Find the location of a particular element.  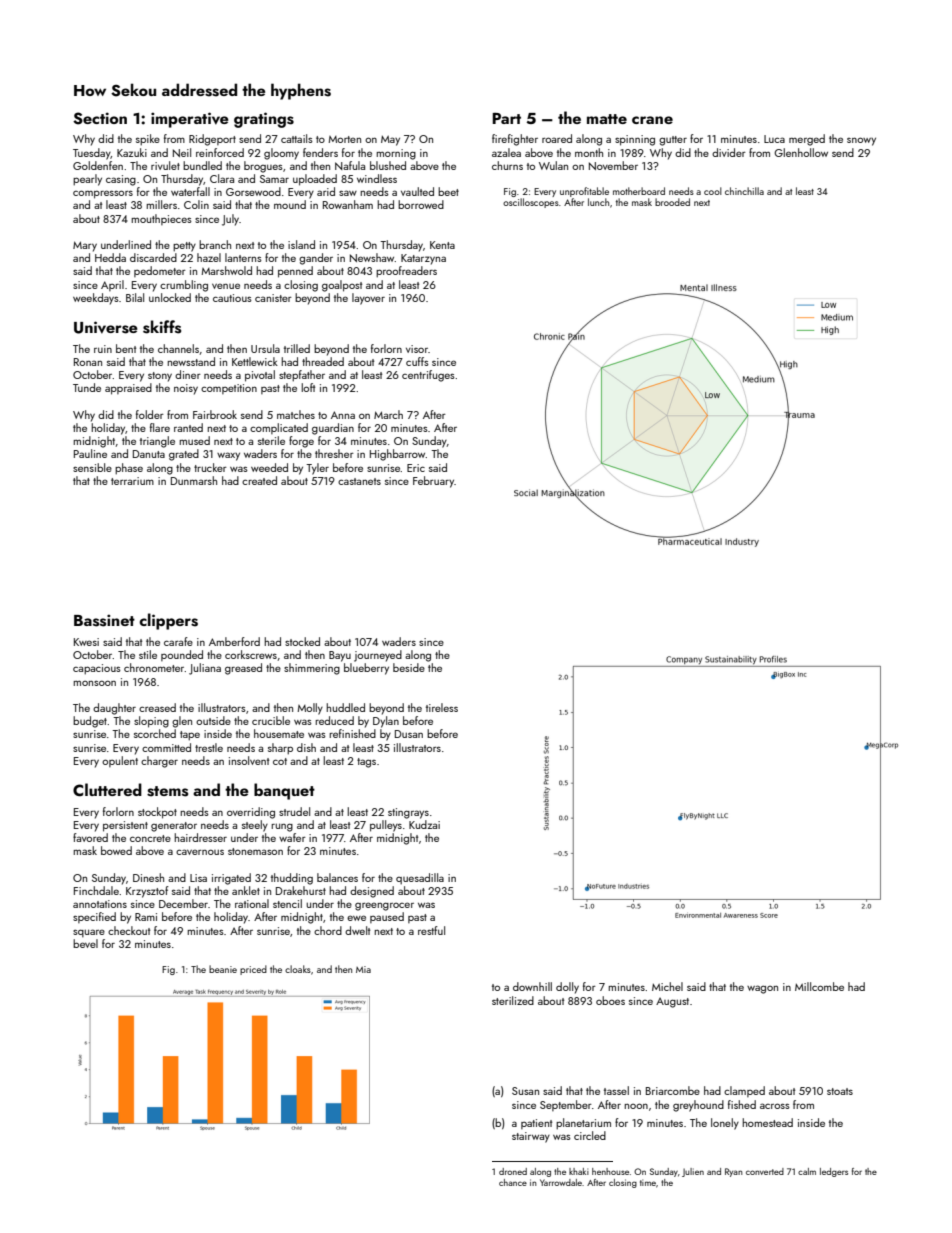

clippers is located at coordinates (168, 621).
